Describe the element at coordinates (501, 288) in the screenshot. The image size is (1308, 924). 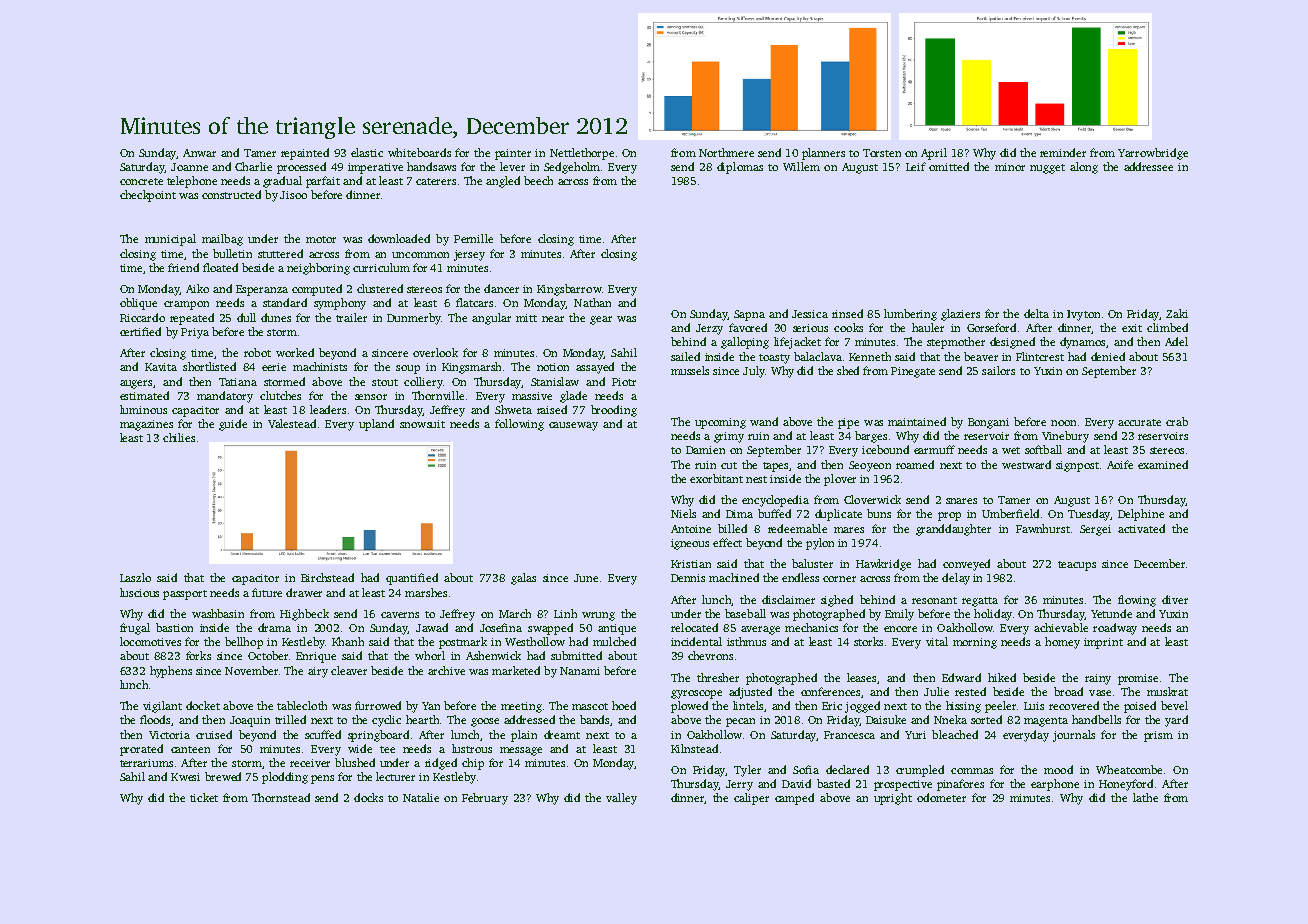
I see `dancer` at that location.
